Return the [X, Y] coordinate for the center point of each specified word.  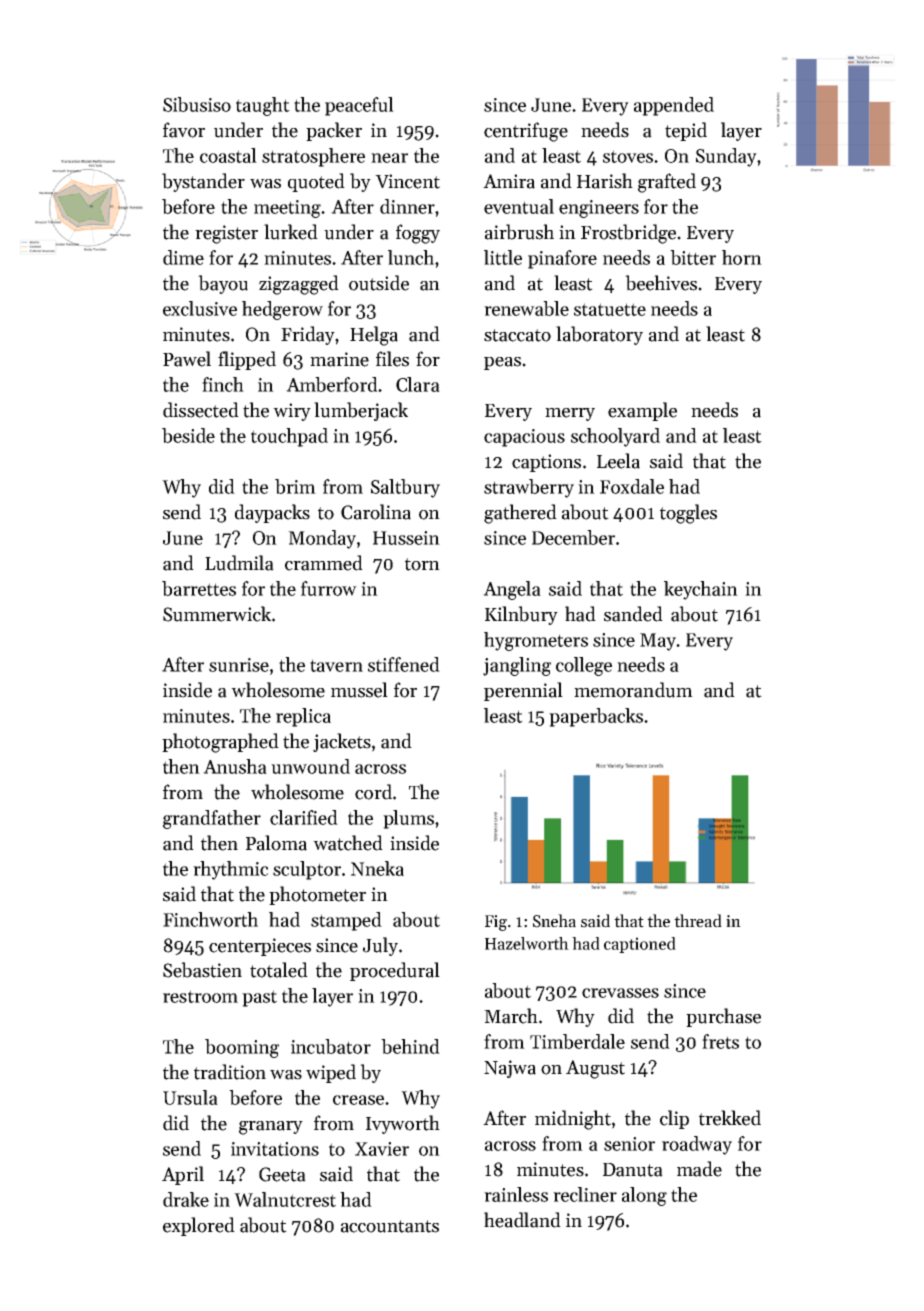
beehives [661, 283]
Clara [418, 384]
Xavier [382, 1149]
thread [698, 921]
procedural [395, 971]
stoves [628, 156]
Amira [509, 181]
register [226, 234]
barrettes [199, 588]
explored [199, 1226]
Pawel [187, 359]
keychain [701, 590]
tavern [336, 665]
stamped [346, 921]
